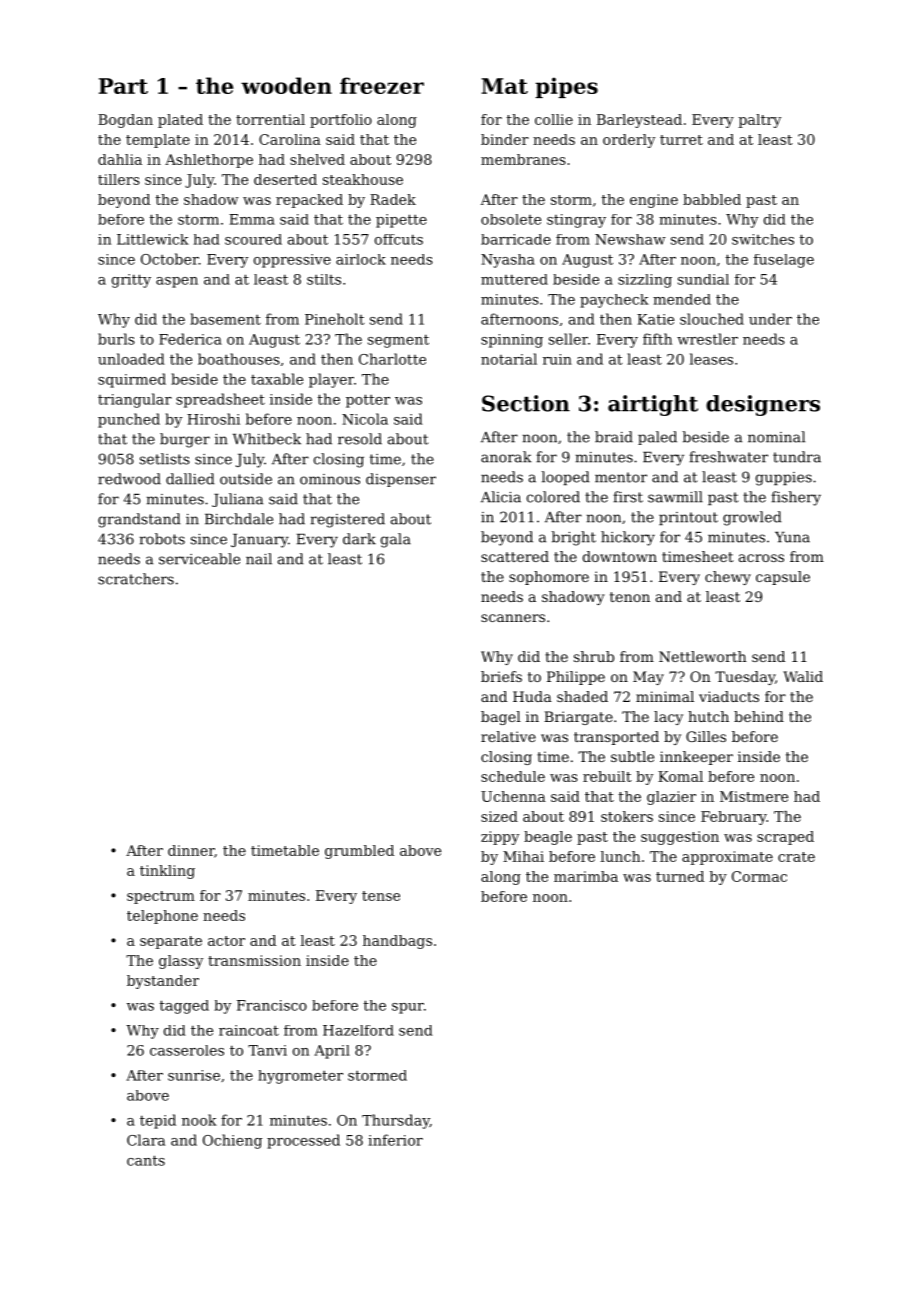 The height and width of the screenshot is (1308, 924). I want to click on pipes, so click(566, 87).
